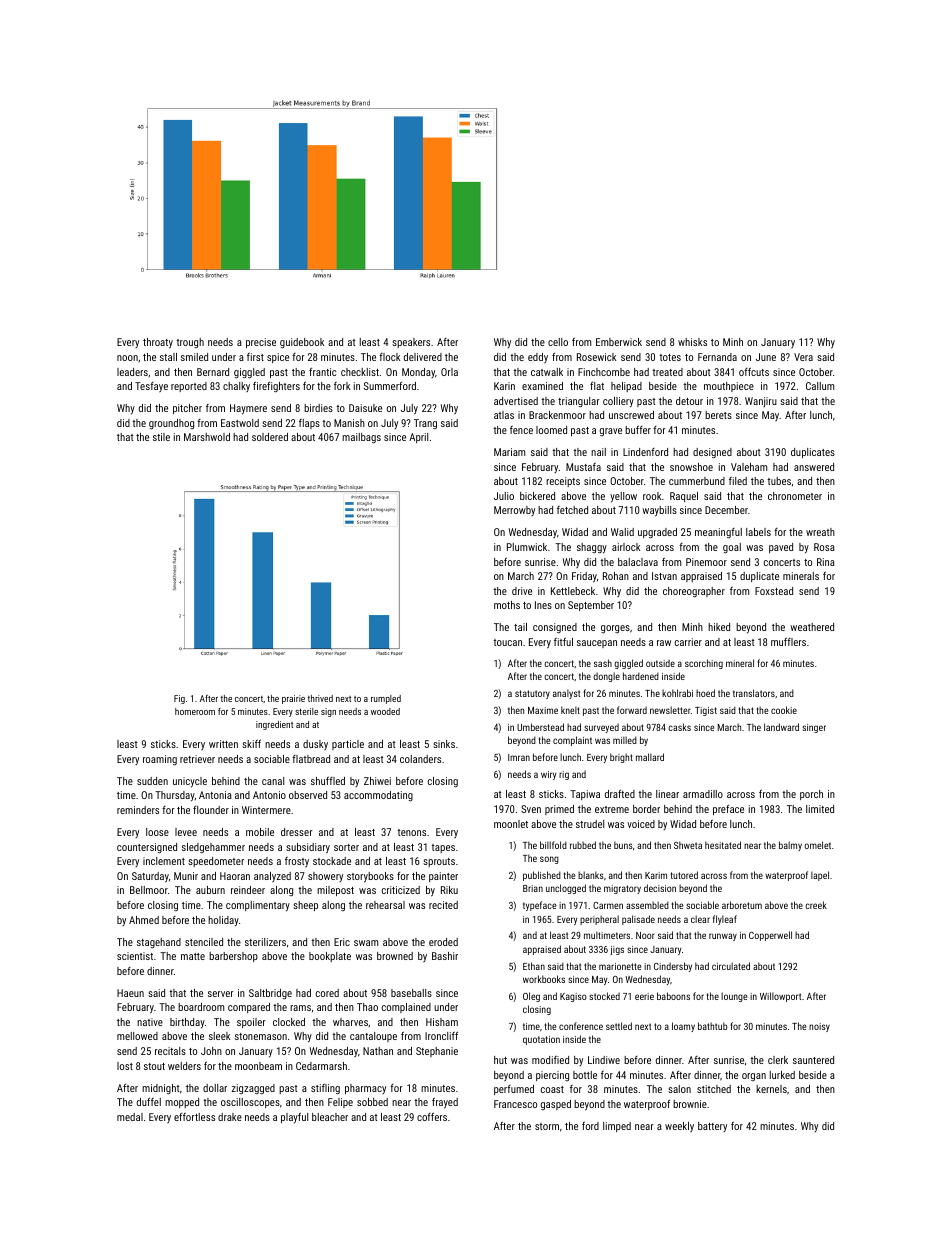 Image resolution: width=952 pixels, height=1233 pixels. Describe the element at coordinates (152, 781) in the image. I see `sudden` at that location.
